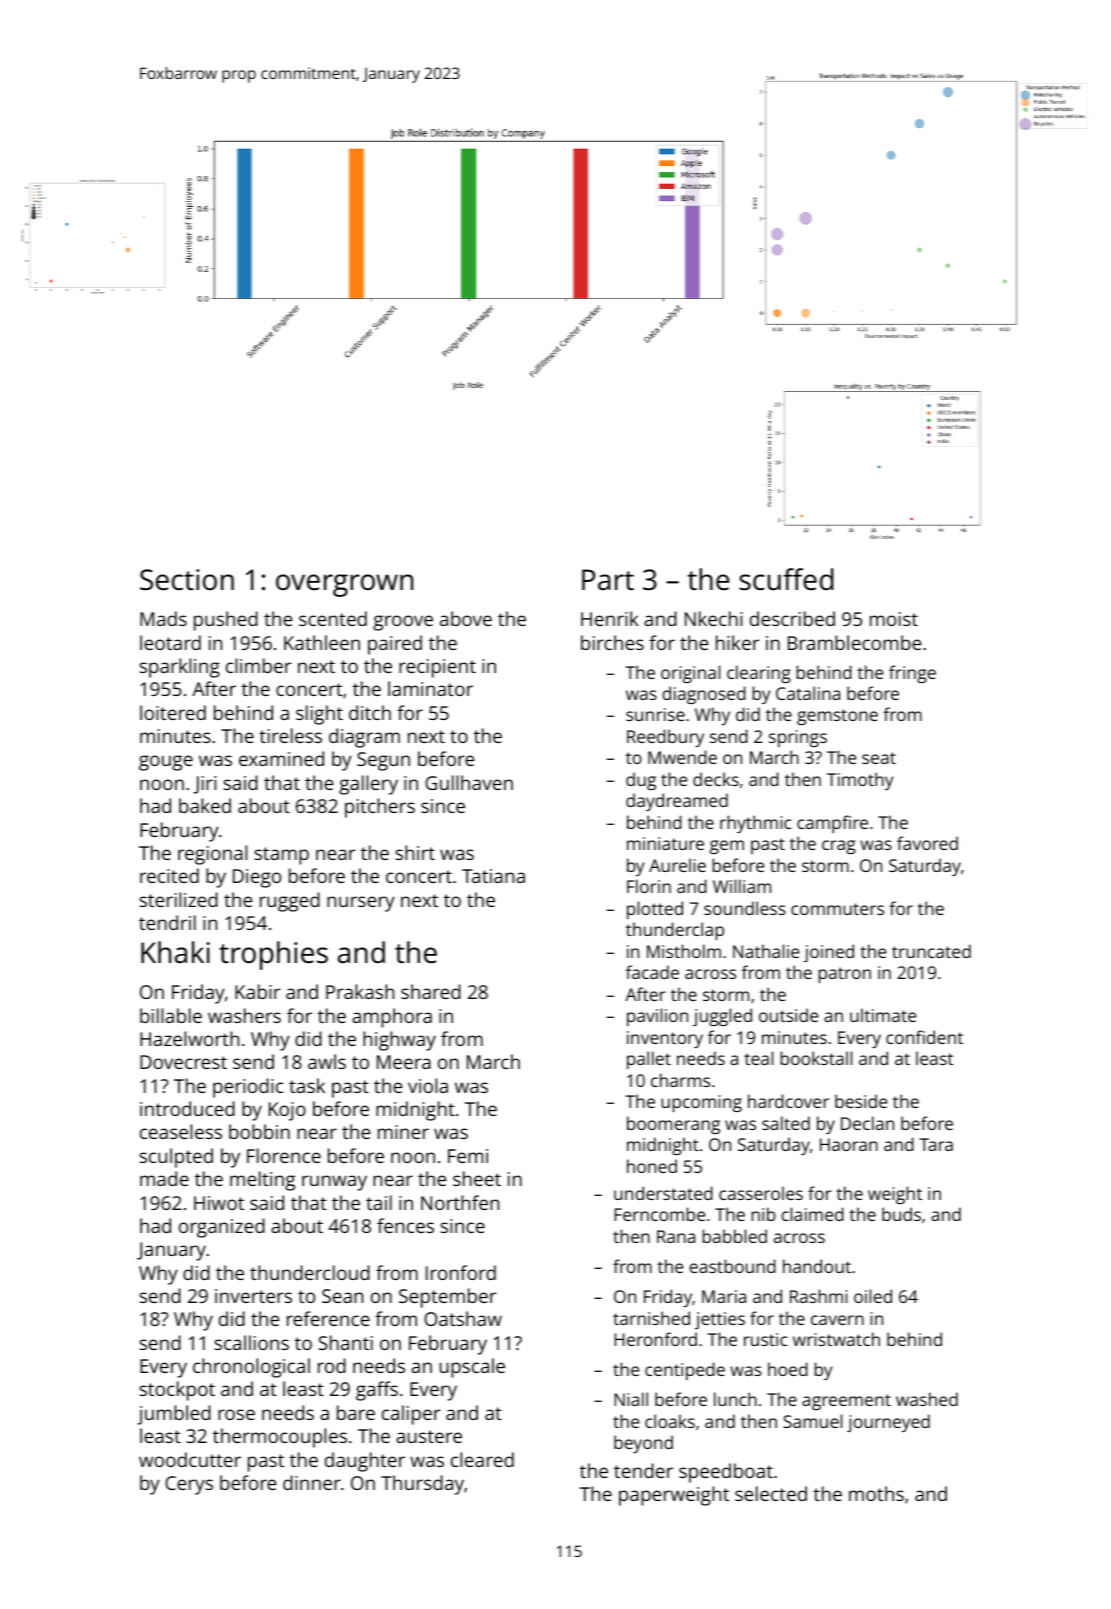  What do you see at coordinates (403, 1132) in the page?
I see `miner` at bounding box center [403, 1132].
